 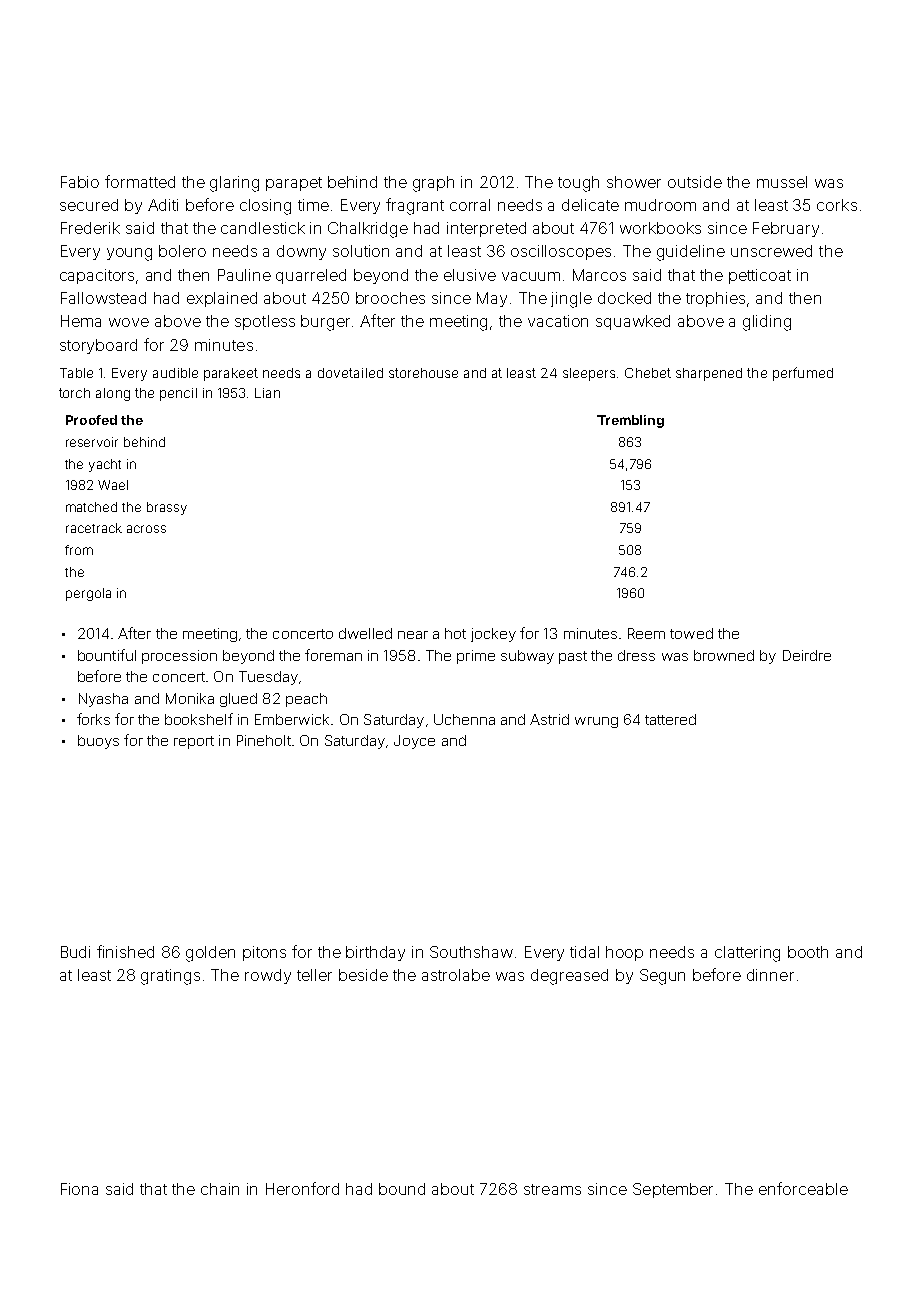 I want to click on formatted, so click(x=140, y=181).
